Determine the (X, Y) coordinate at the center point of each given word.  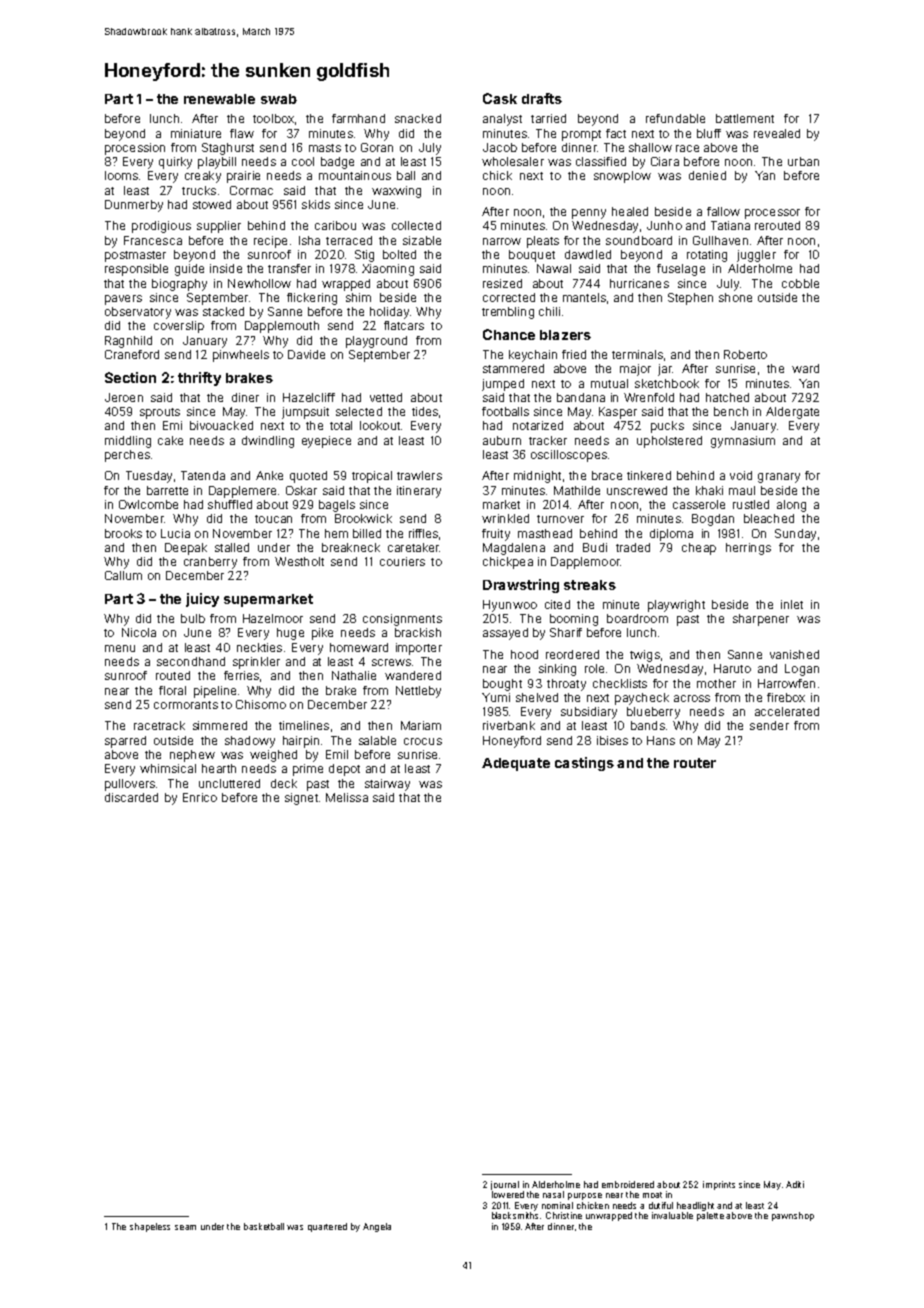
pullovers (130, 785)
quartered (327, 1227)
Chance (509, 334)
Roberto (745, 354)
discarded (131, 797)
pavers (123, 300)
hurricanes (639, 283)
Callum (123, 575)
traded (633, 547)
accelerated (787, 711)
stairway (387, 785)
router (695, 763)
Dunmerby (134, 206)
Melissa (347, 797)
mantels (584, 297)
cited (557, 604)
